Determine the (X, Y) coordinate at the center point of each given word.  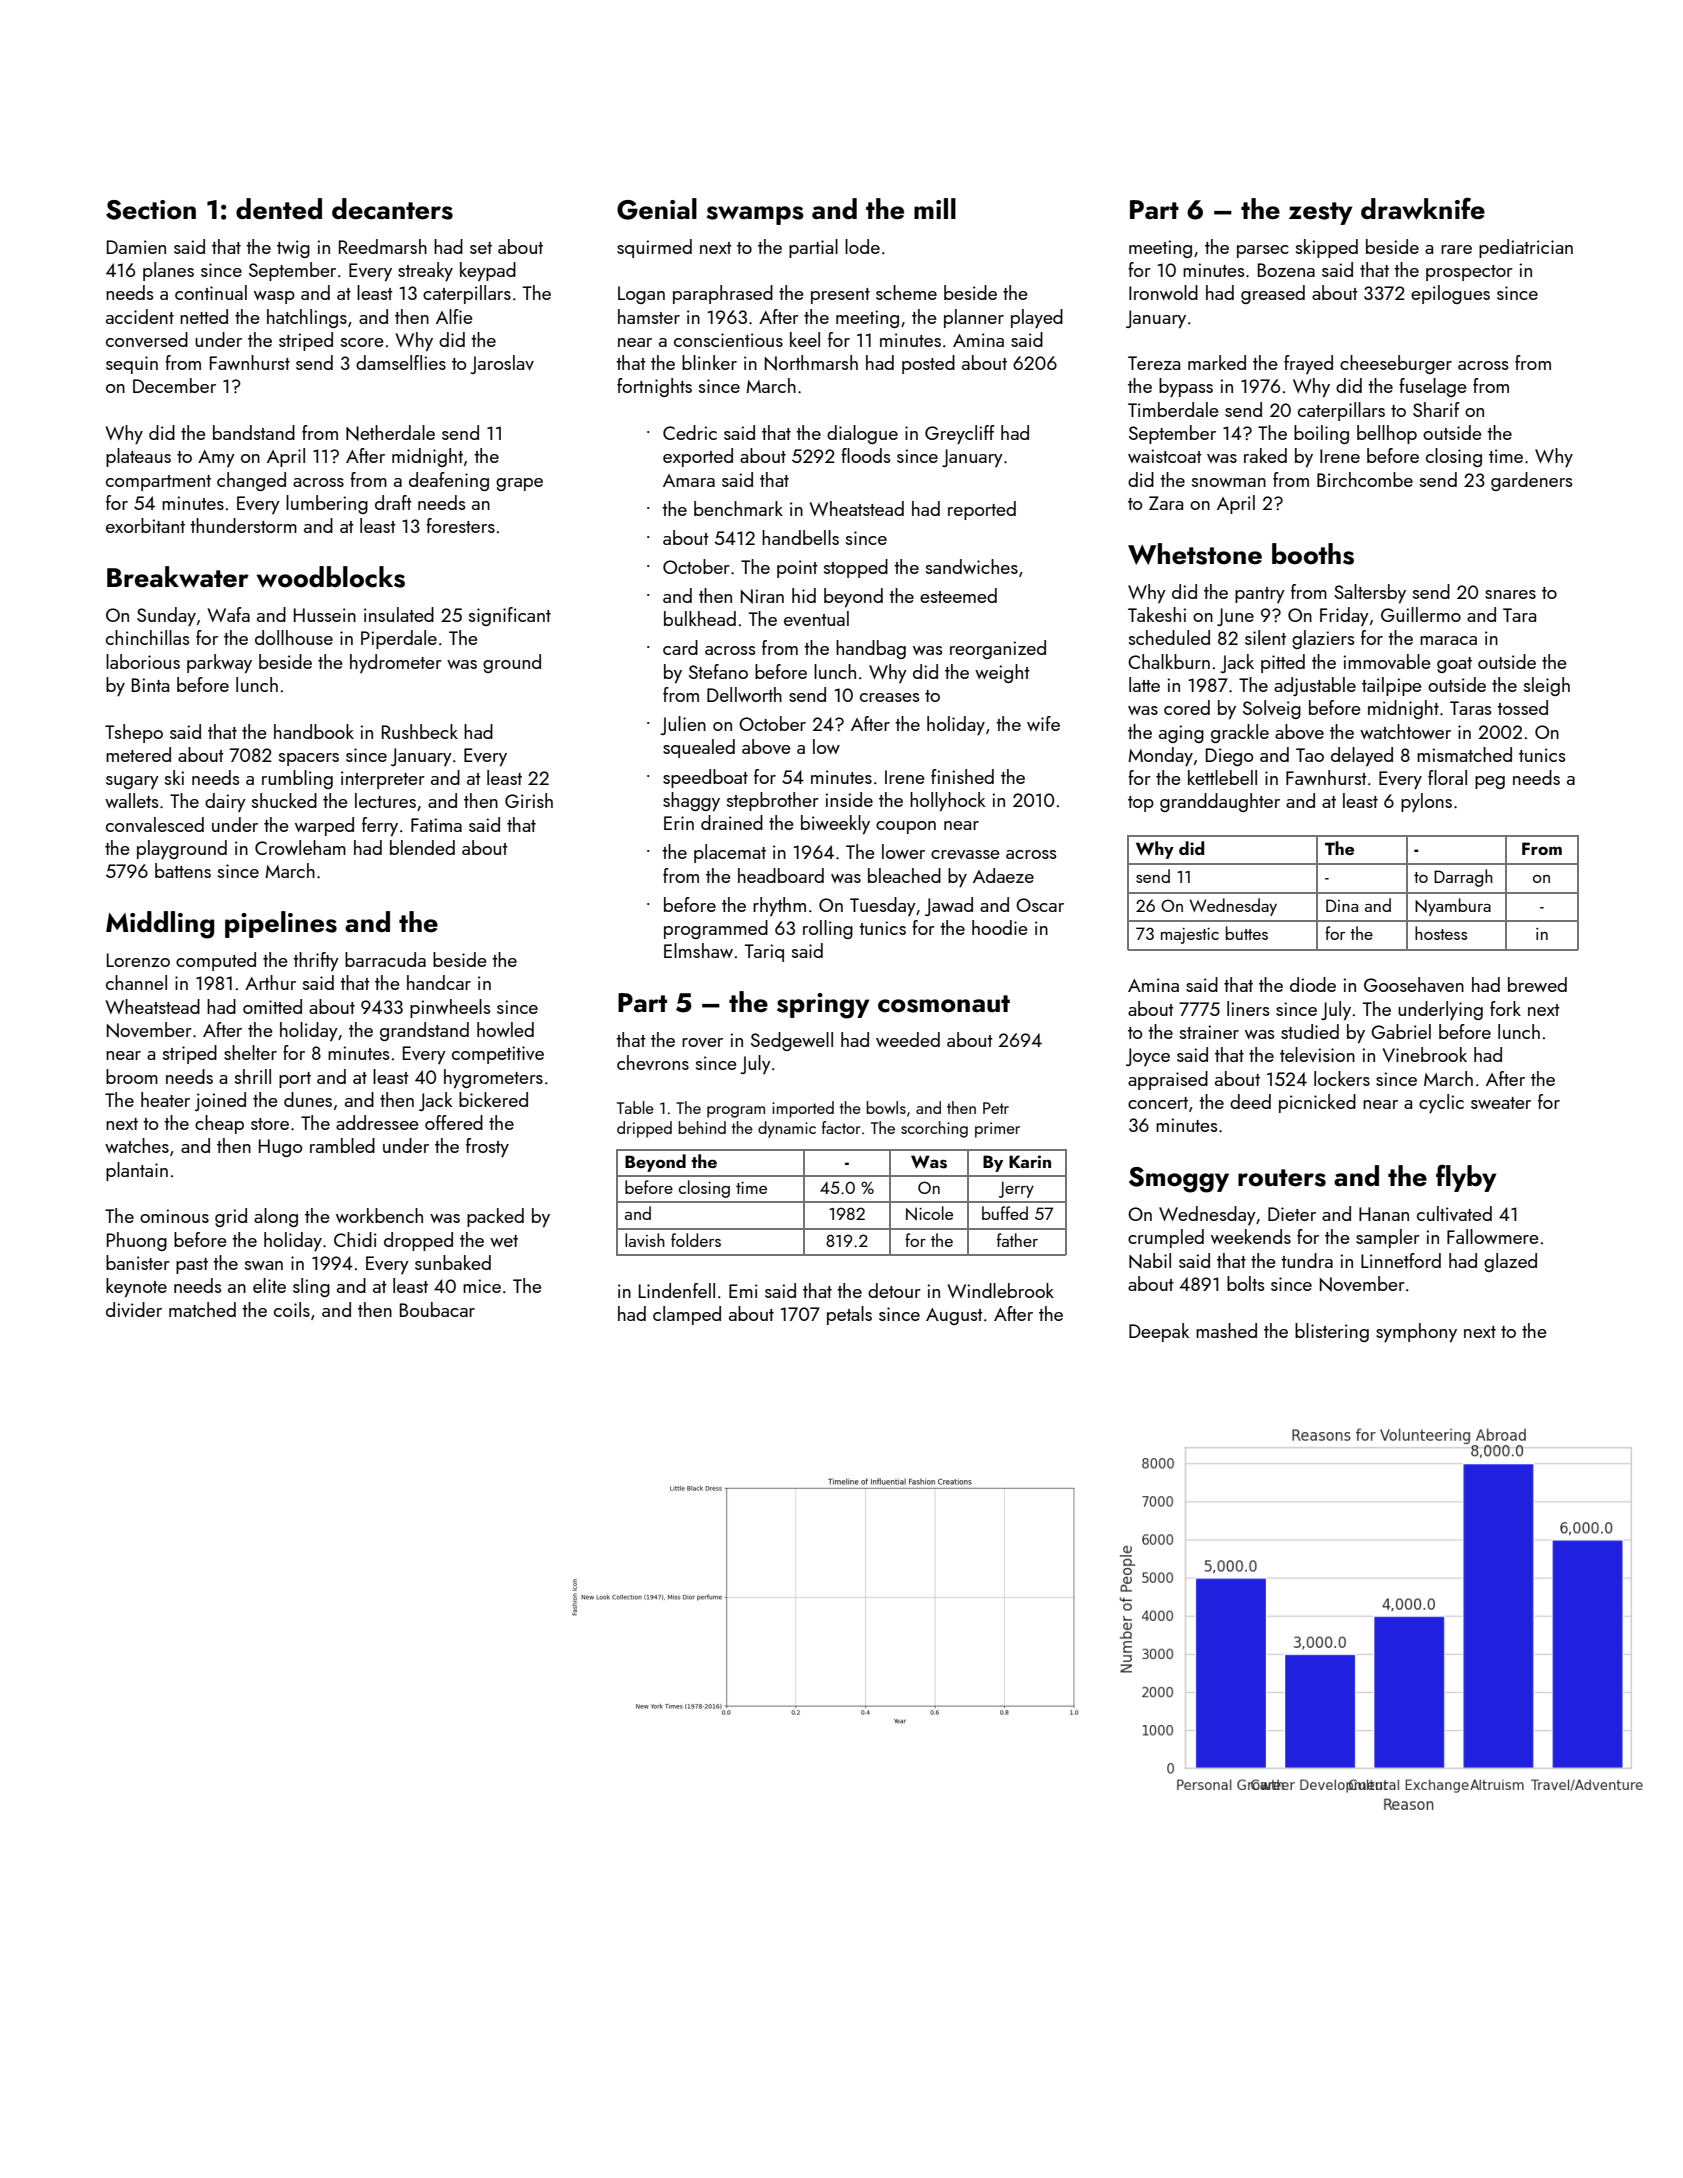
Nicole (929, 1213)
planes (168, 271)
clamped (687, 1315)
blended (422, 847)
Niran (762, 596)
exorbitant (145, 525)
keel (805, 339)
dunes (308, 1099)
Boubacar (437, 1309)
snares (1510, 594)
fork (1505, 1008)
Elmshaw (698, 950)
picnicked (1317, 1103)
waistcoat (1165, 456)
